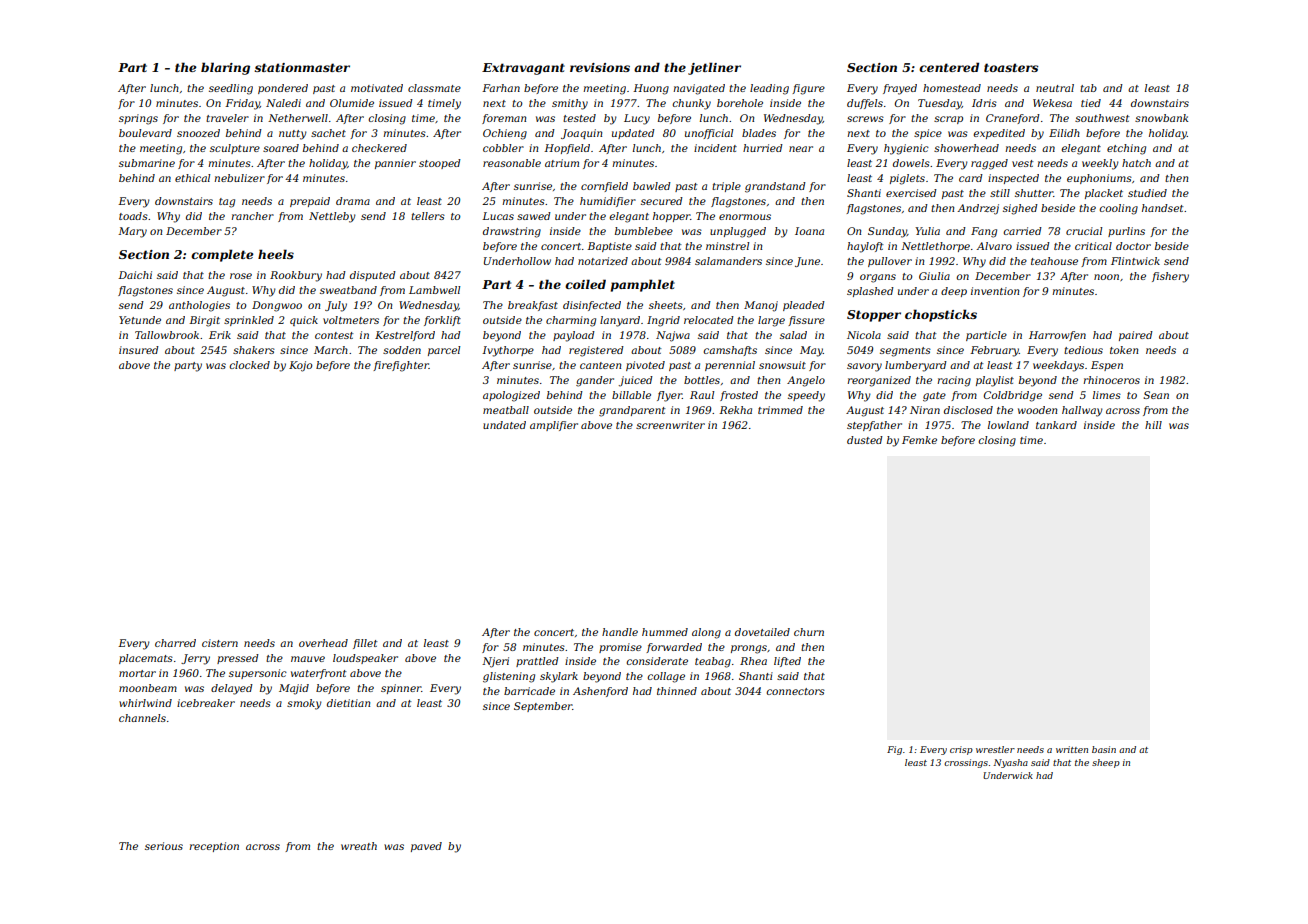  I want to click on ragged, so click(989, 164).
